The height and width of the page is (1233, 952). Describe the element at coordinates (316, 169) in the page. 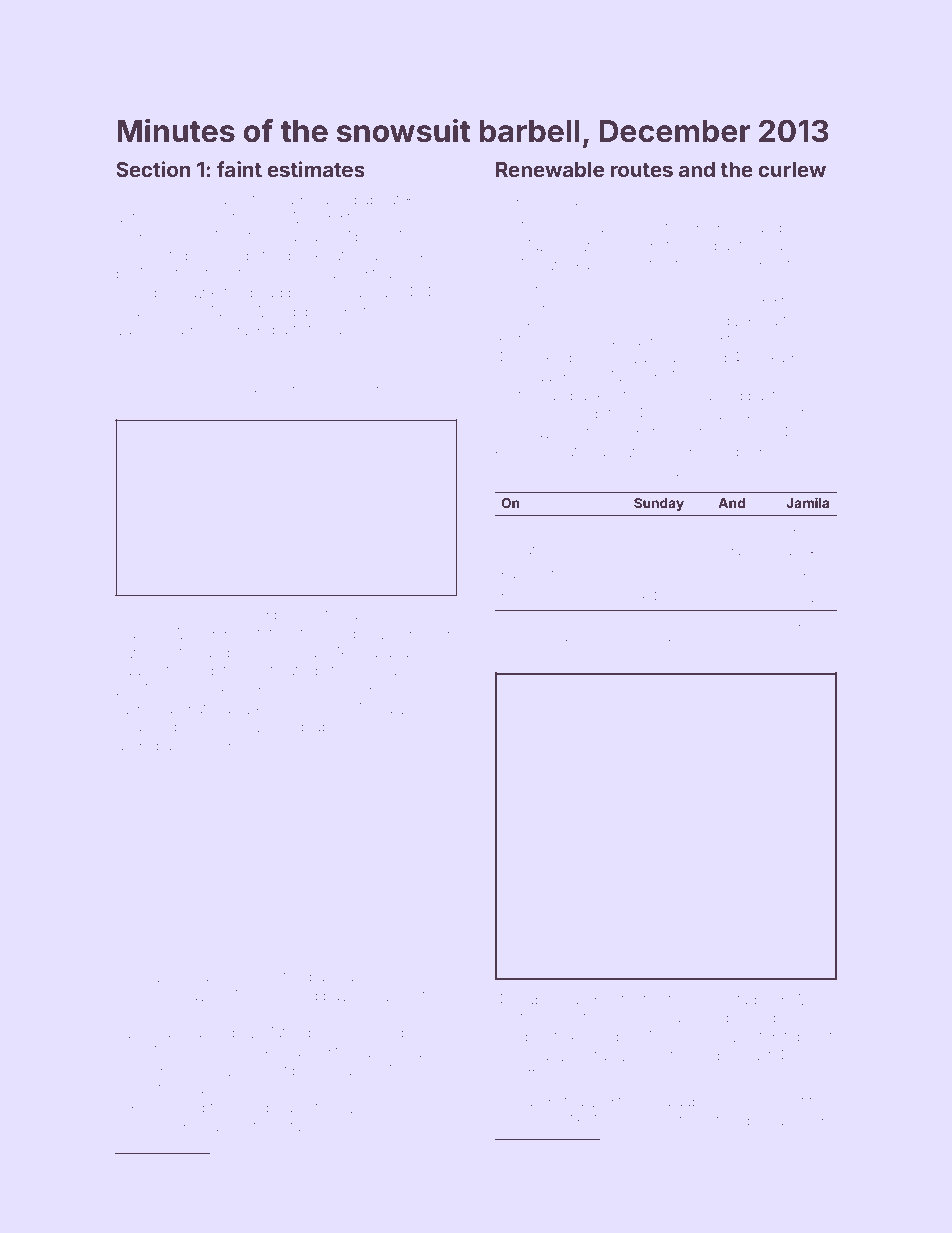

I see `estimates` at that location.
